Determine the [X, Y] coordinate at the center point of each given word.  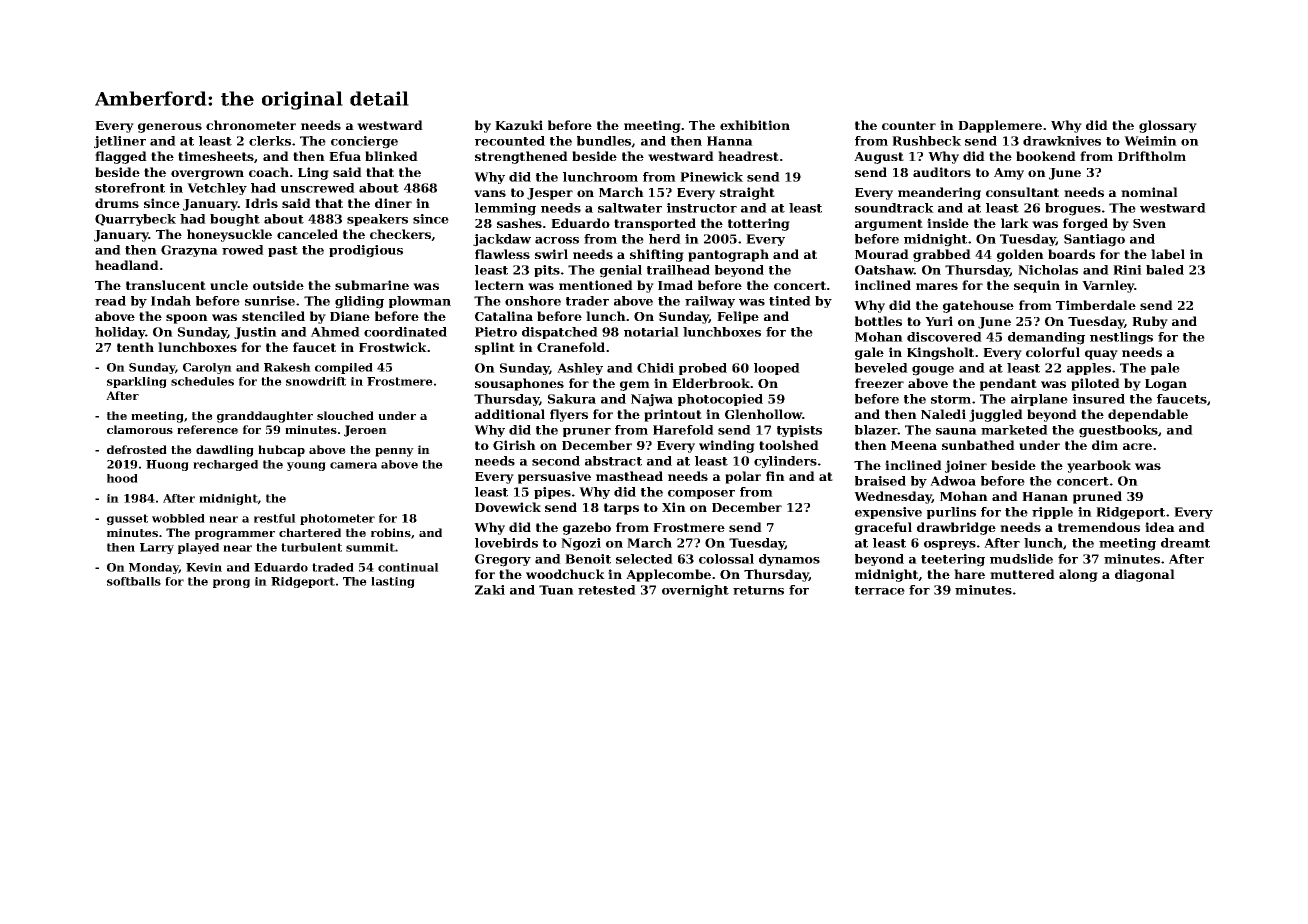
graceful [883, 528]
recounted [510, 141]
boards [1071, 254]
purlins [951, 513]
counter [909, 125]
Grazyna [189, 251]
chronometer [251, 125]
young [306, 466]
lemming [505, 209]
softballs [134, 581]
